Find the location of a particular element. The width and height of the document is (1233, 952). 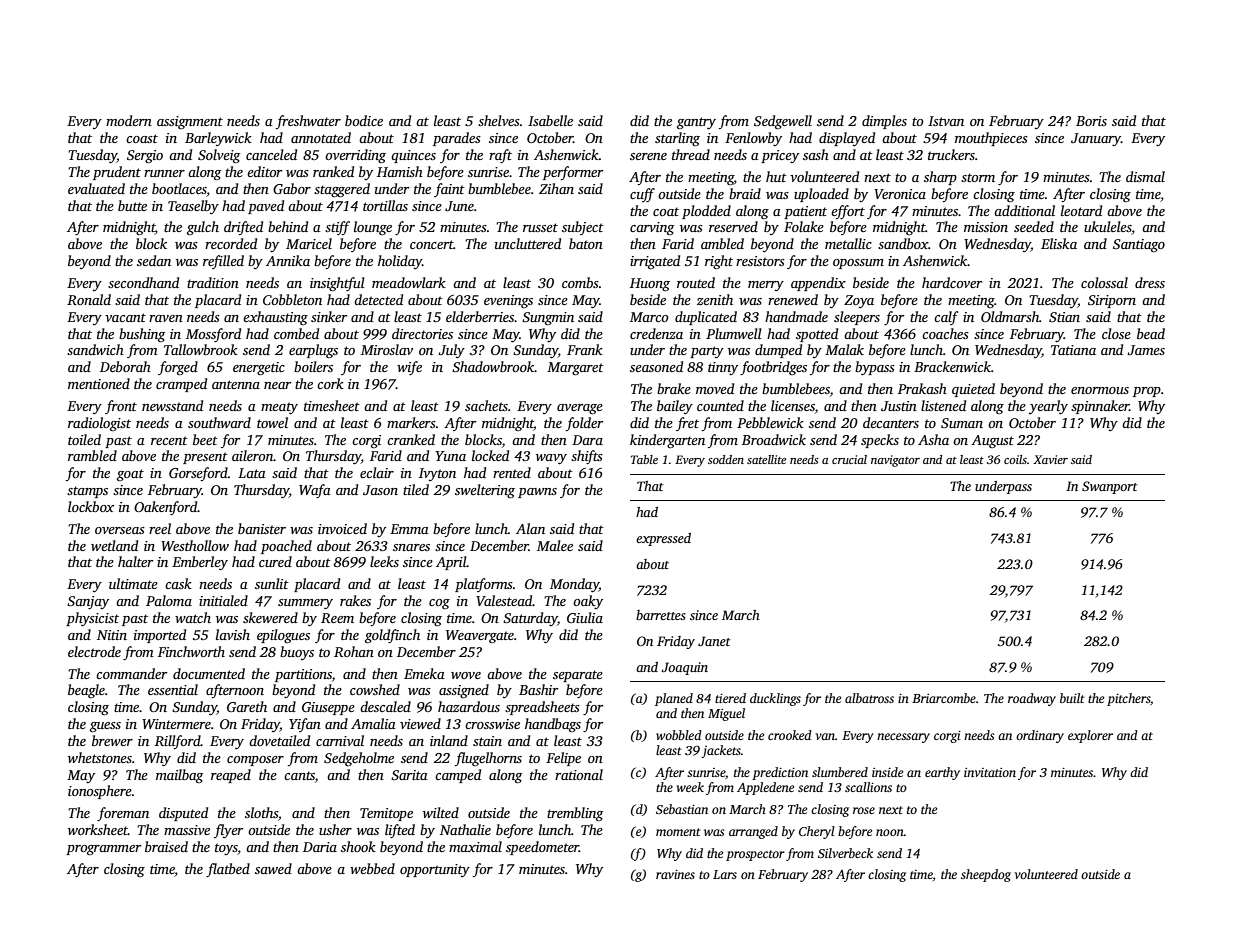

flatbed is located at coordinates (228, 870).
